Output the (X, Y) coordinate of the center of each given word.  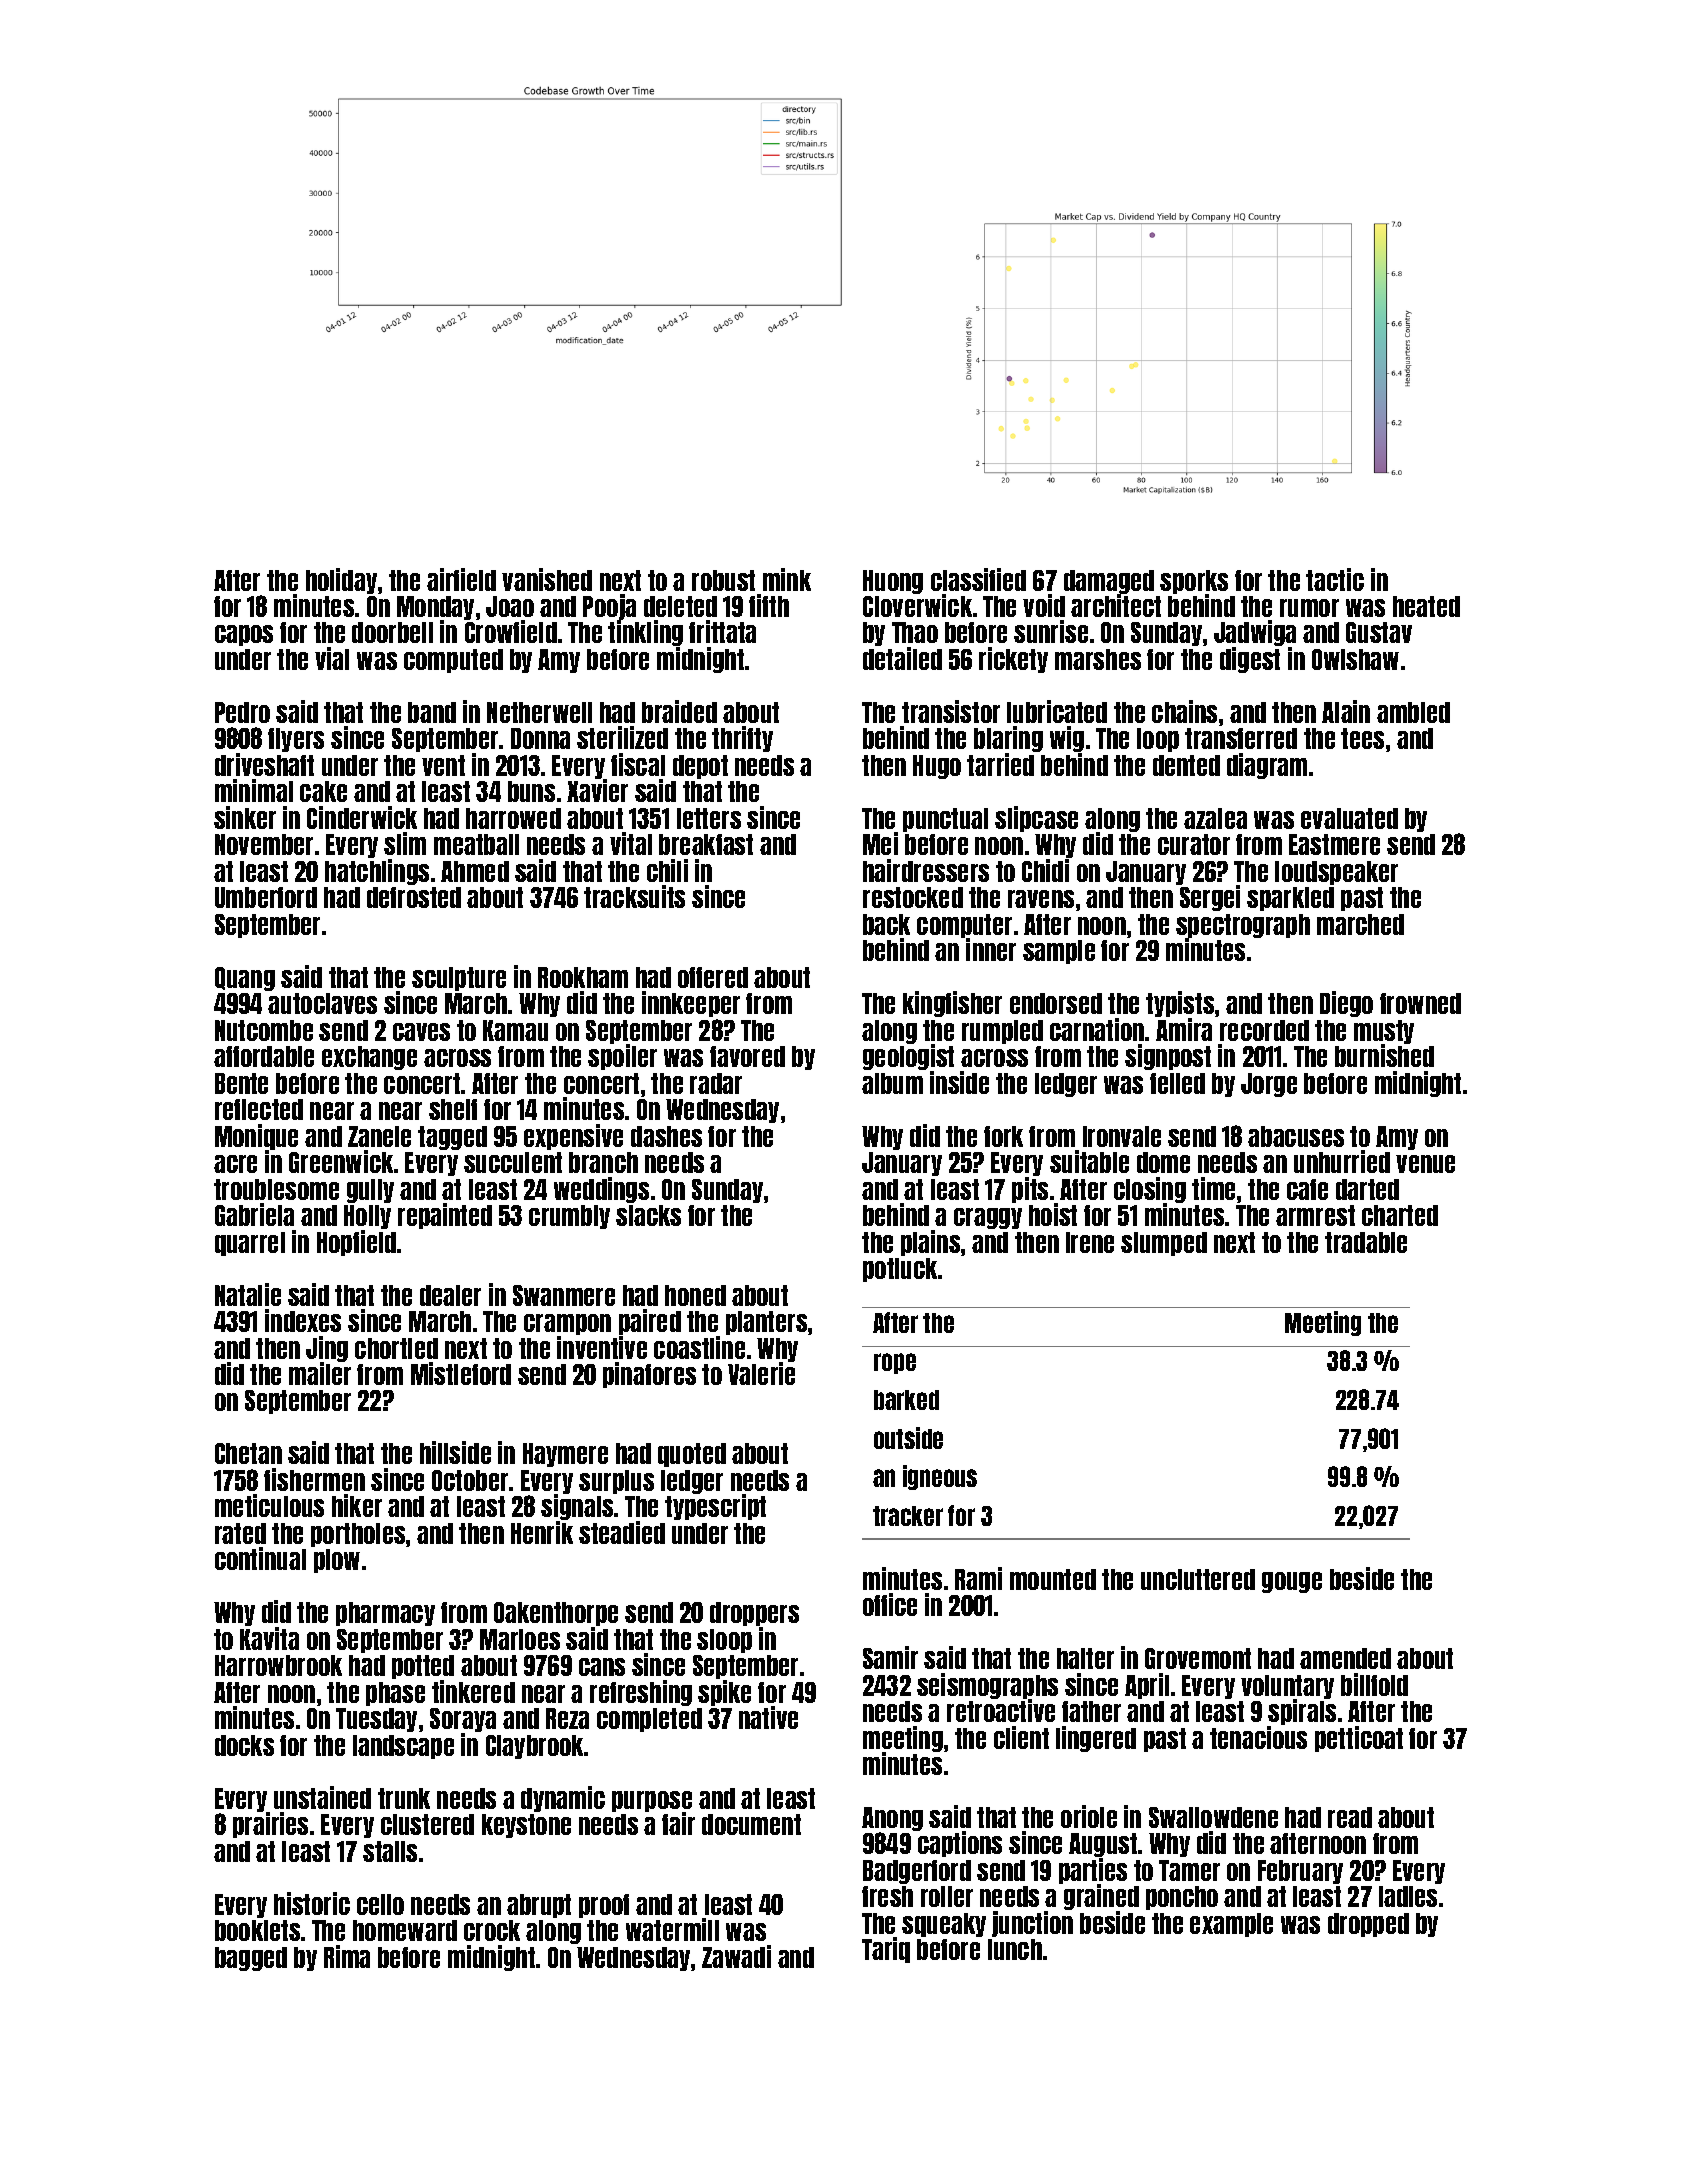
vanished (547, 579)
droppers (754, 1614)
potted (423, 1667)
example (1231, 1925)
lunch (1015, 1949)
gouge (1292, 1582)
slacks (648, 1215)
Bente (241, 1083)
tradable (1366, 1242)
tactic (1335, 579)
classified (978, 579)
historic (312, 1903)
